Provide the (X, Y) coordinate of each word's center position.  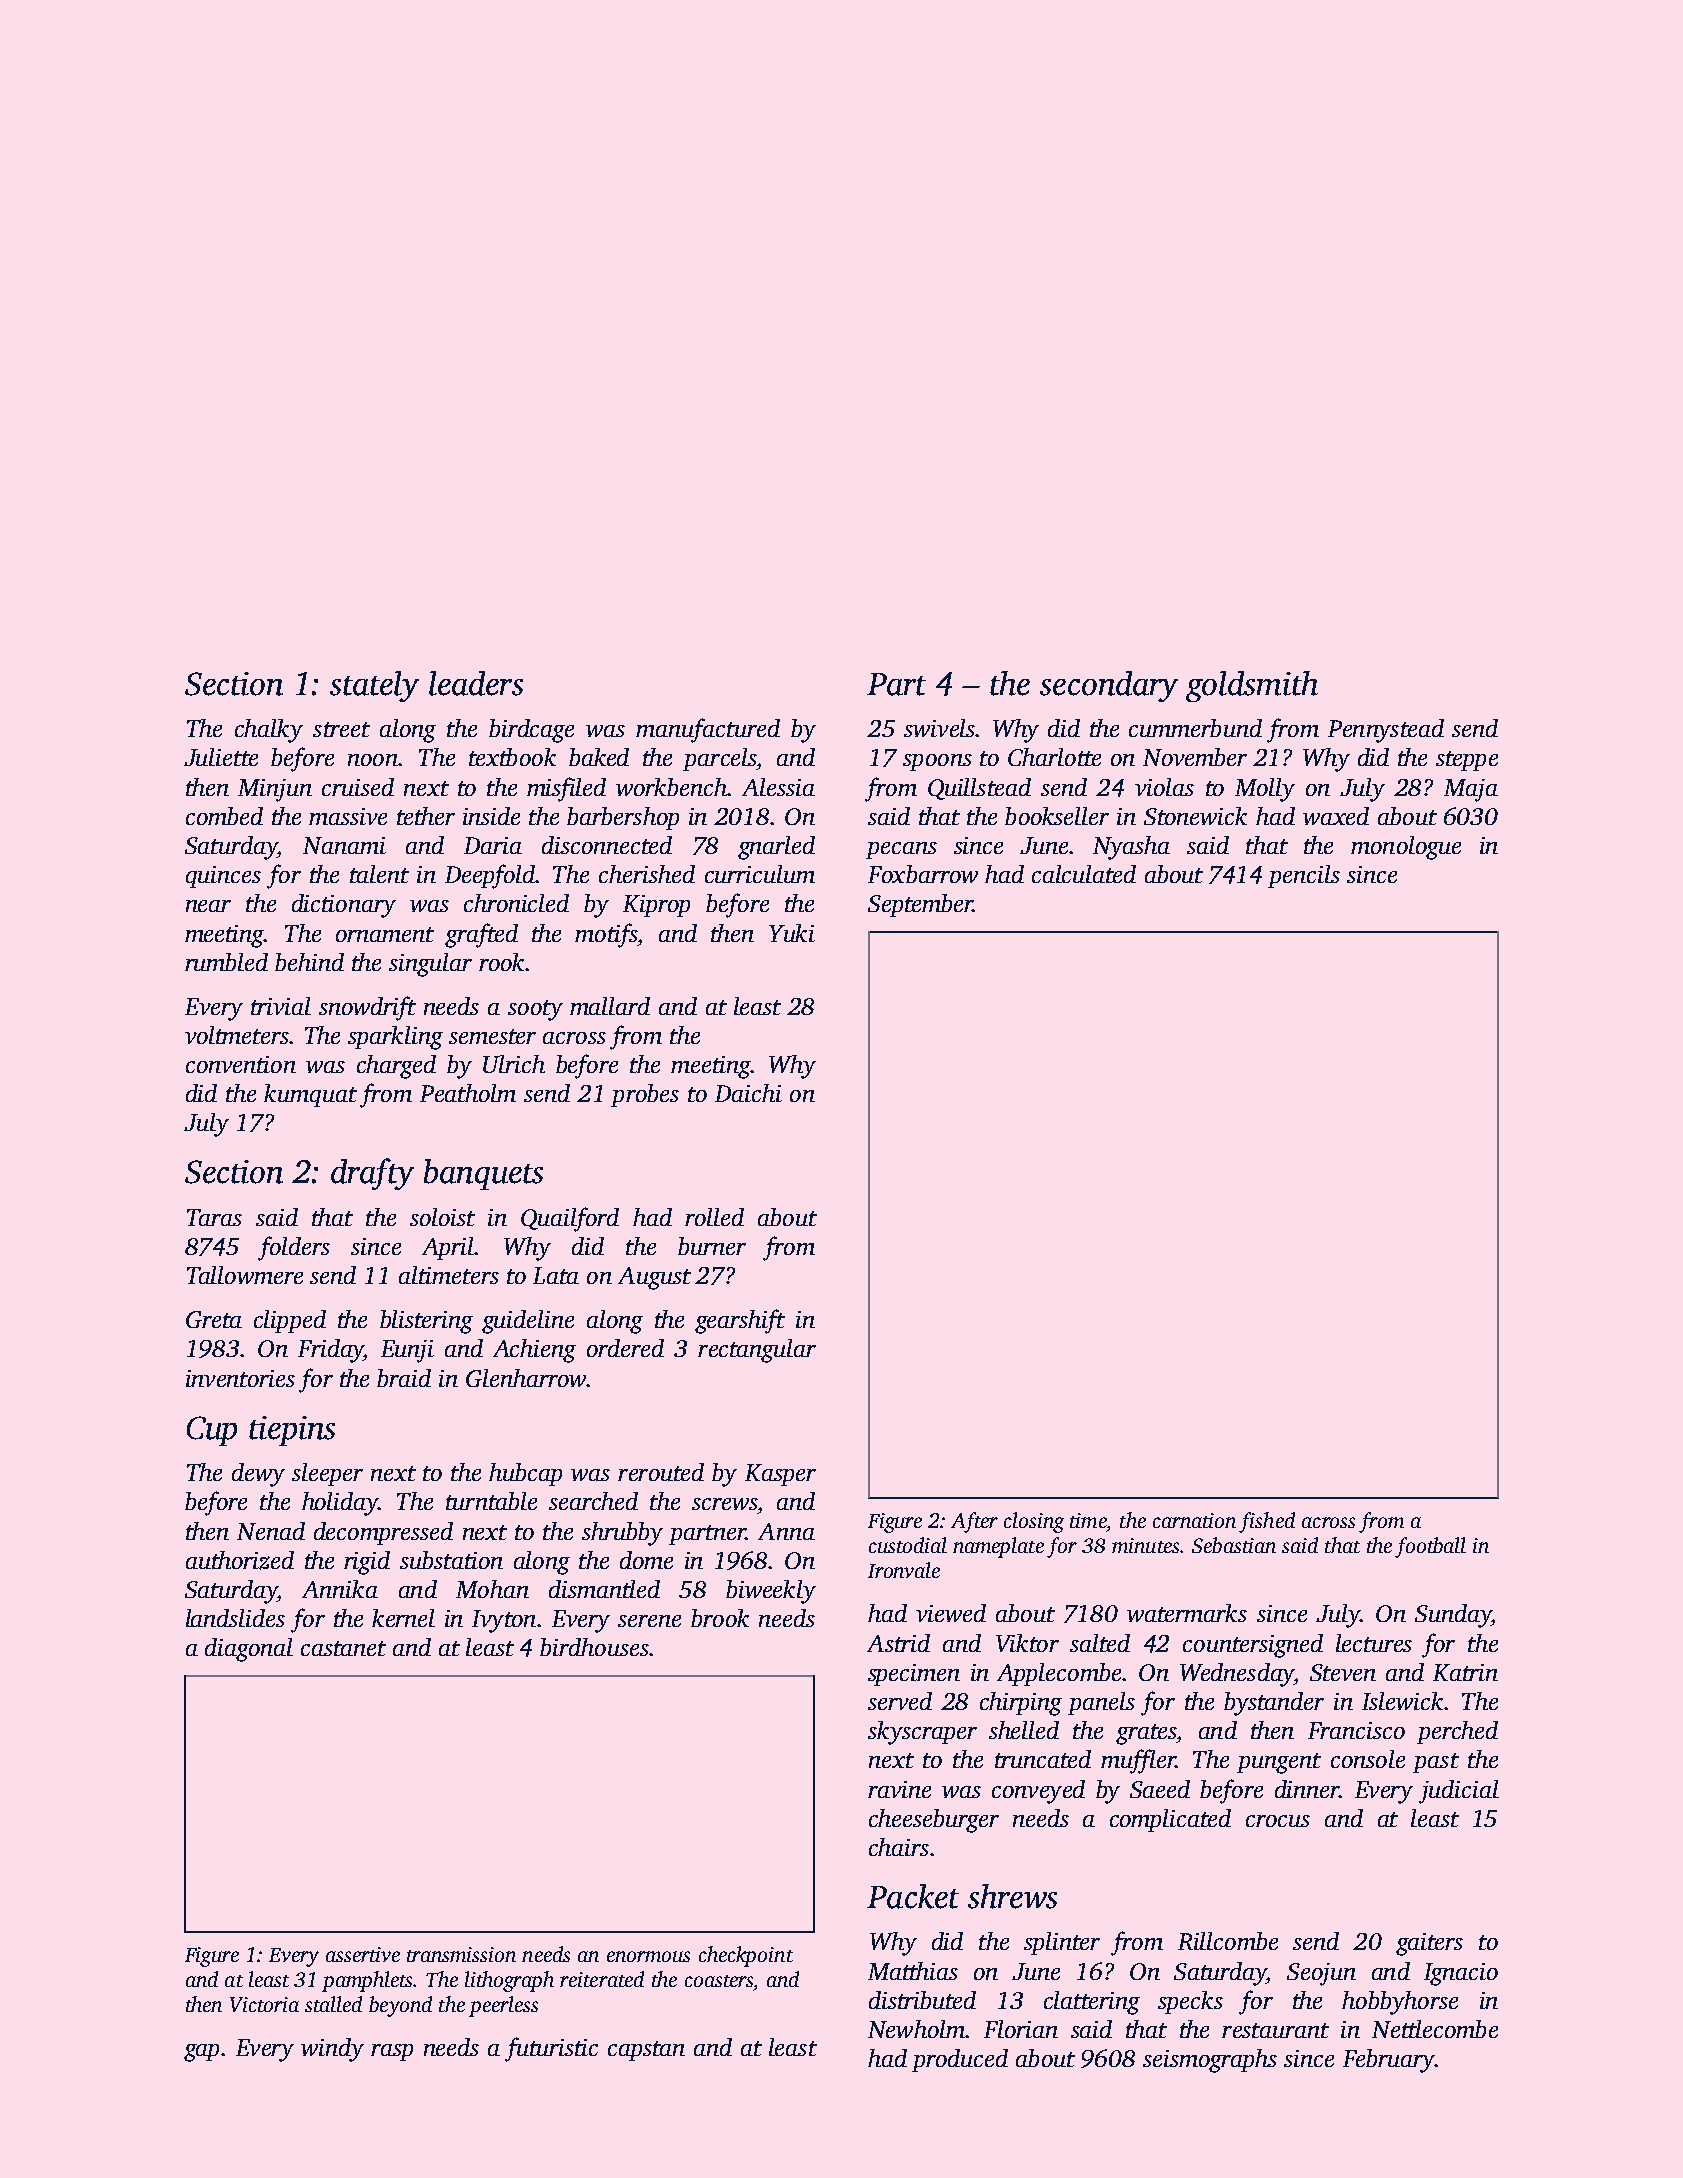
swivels (939, 728)
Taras (214, 1217)
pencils (1304, 876)
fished (1267, 1522)
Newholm (916, 2029)
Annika (340, 1589)
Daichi (748, 1093)
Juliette (221, 757)
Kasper (780, 1475)
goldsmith (1252, 686)
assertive (363, 1954)
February (1389, 2061)
